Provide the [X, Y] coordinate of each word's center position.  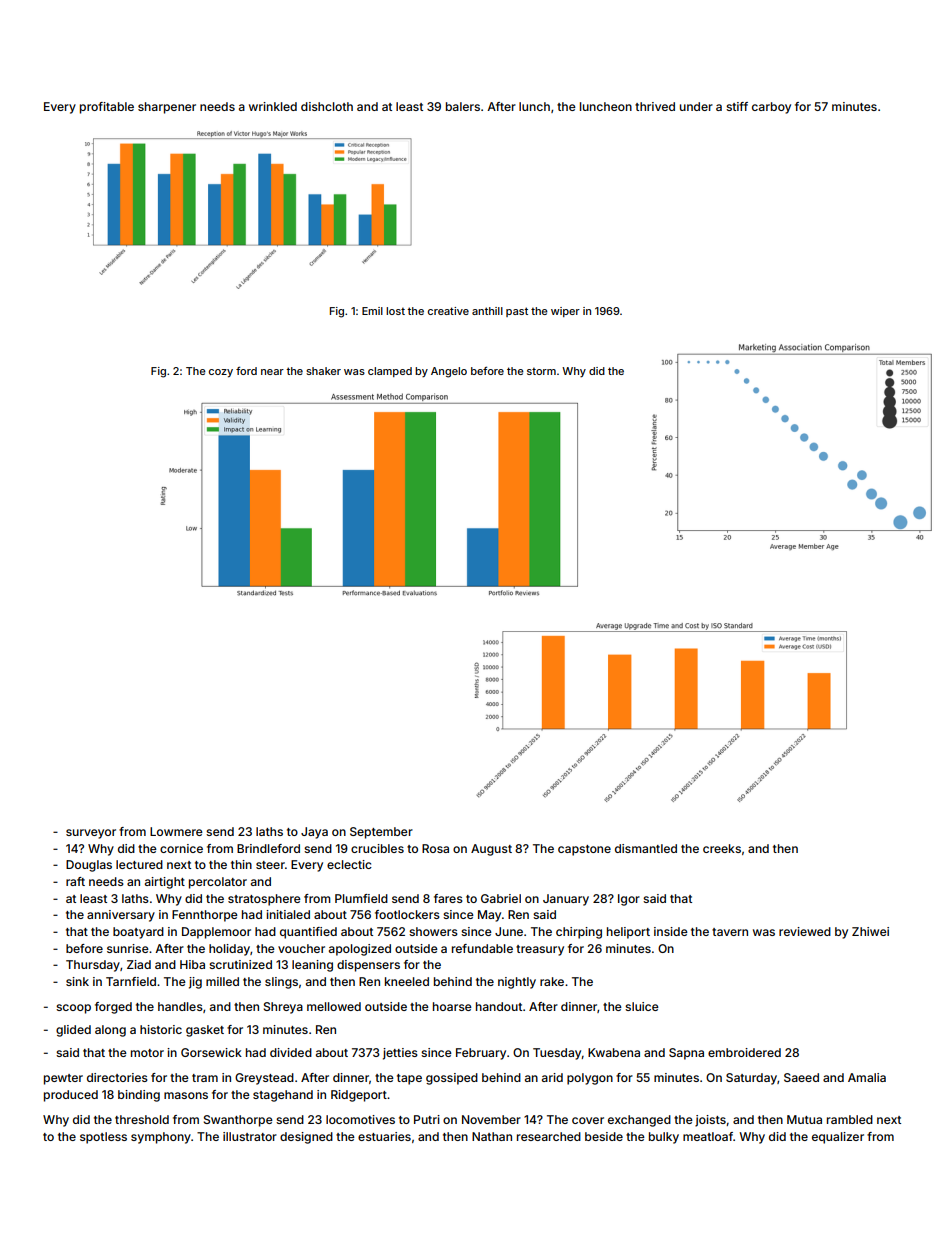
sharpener [167, 108]
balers [463, 106]
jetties [400, 1054]
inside [671, 931]
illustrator [250, 1136]
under [696, 106]
